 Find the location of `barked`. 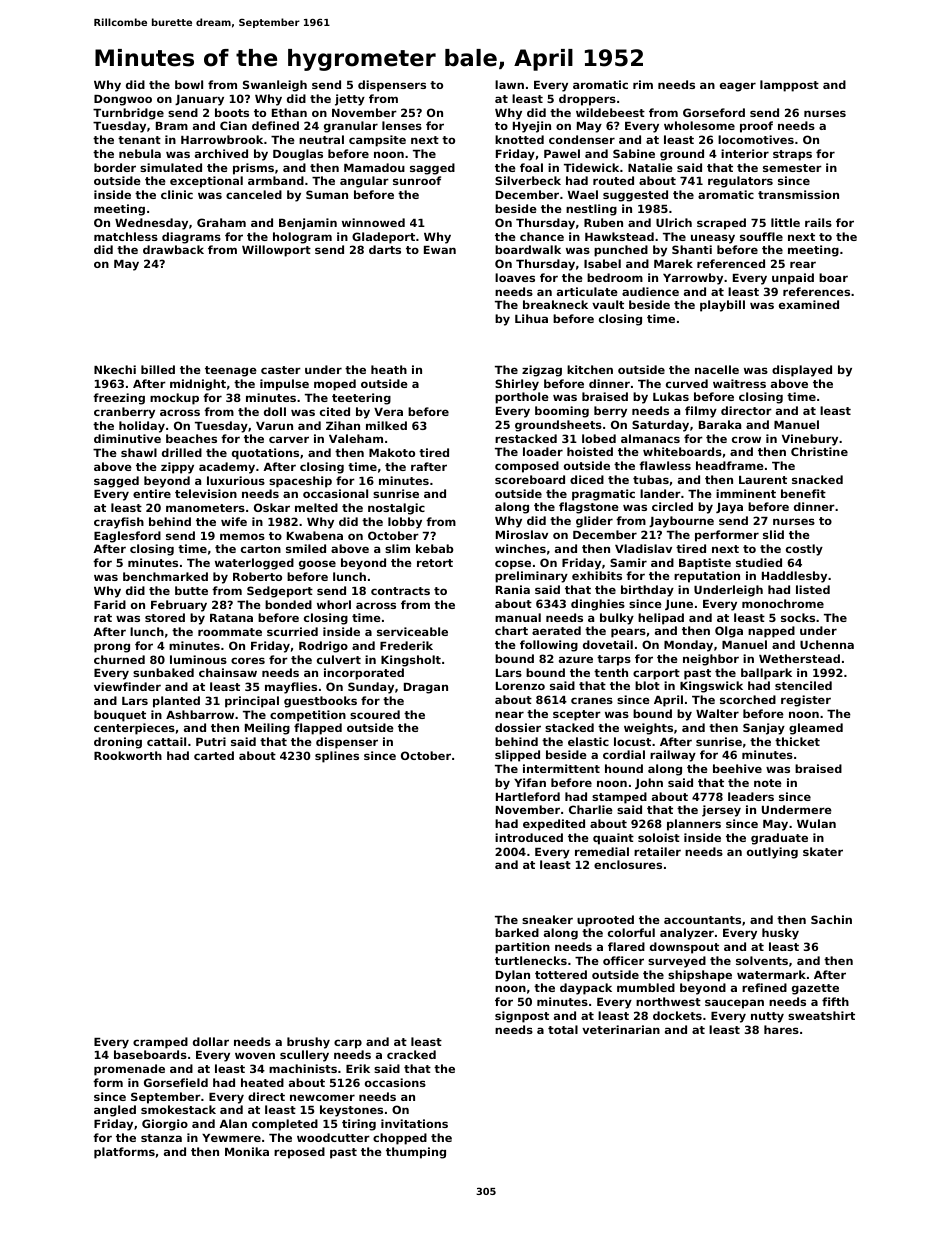

barked is located at coordinates (517, 932).
